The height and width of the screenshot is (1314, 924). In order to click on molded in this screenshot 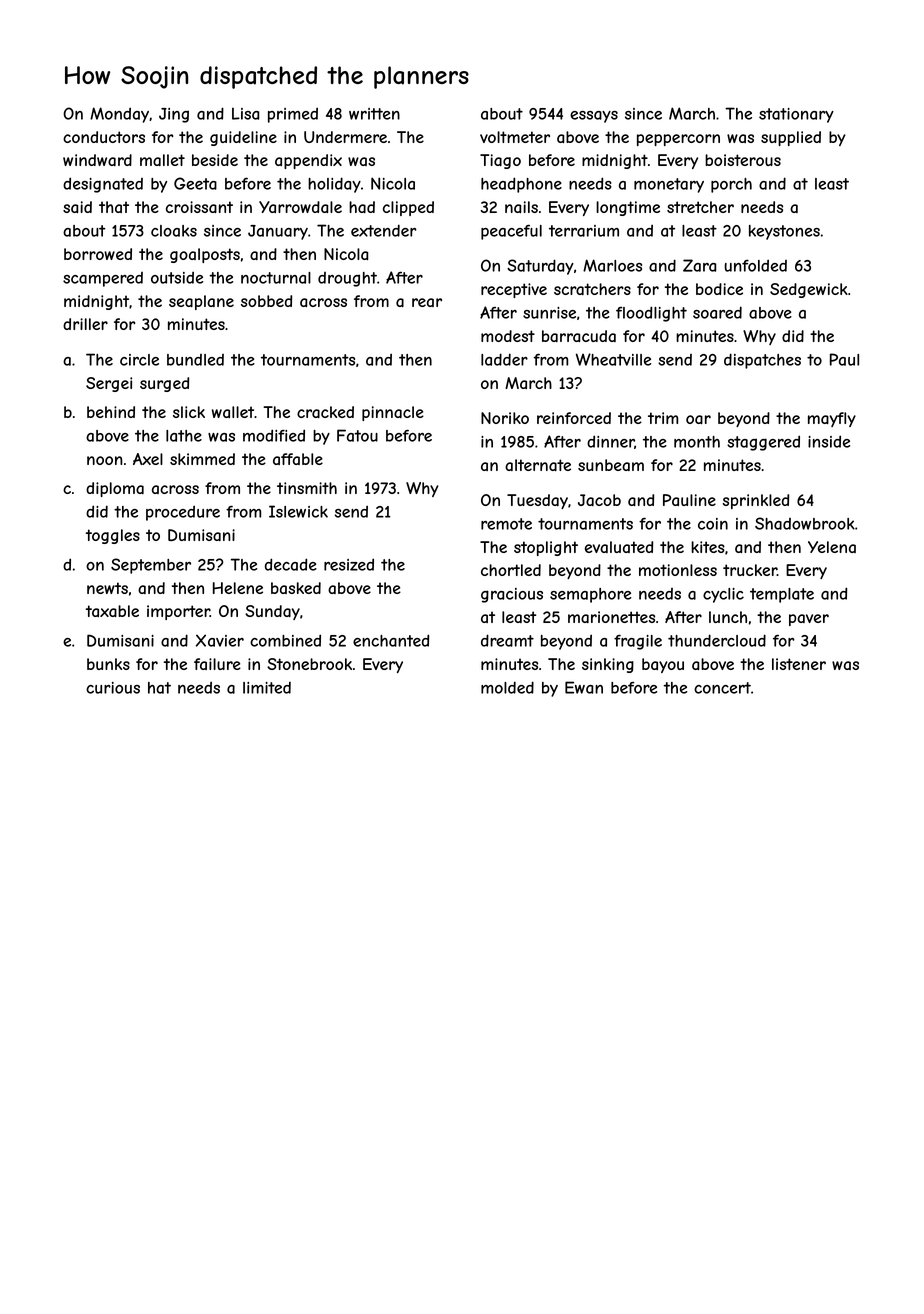, I will do `click(507, 687)`.
